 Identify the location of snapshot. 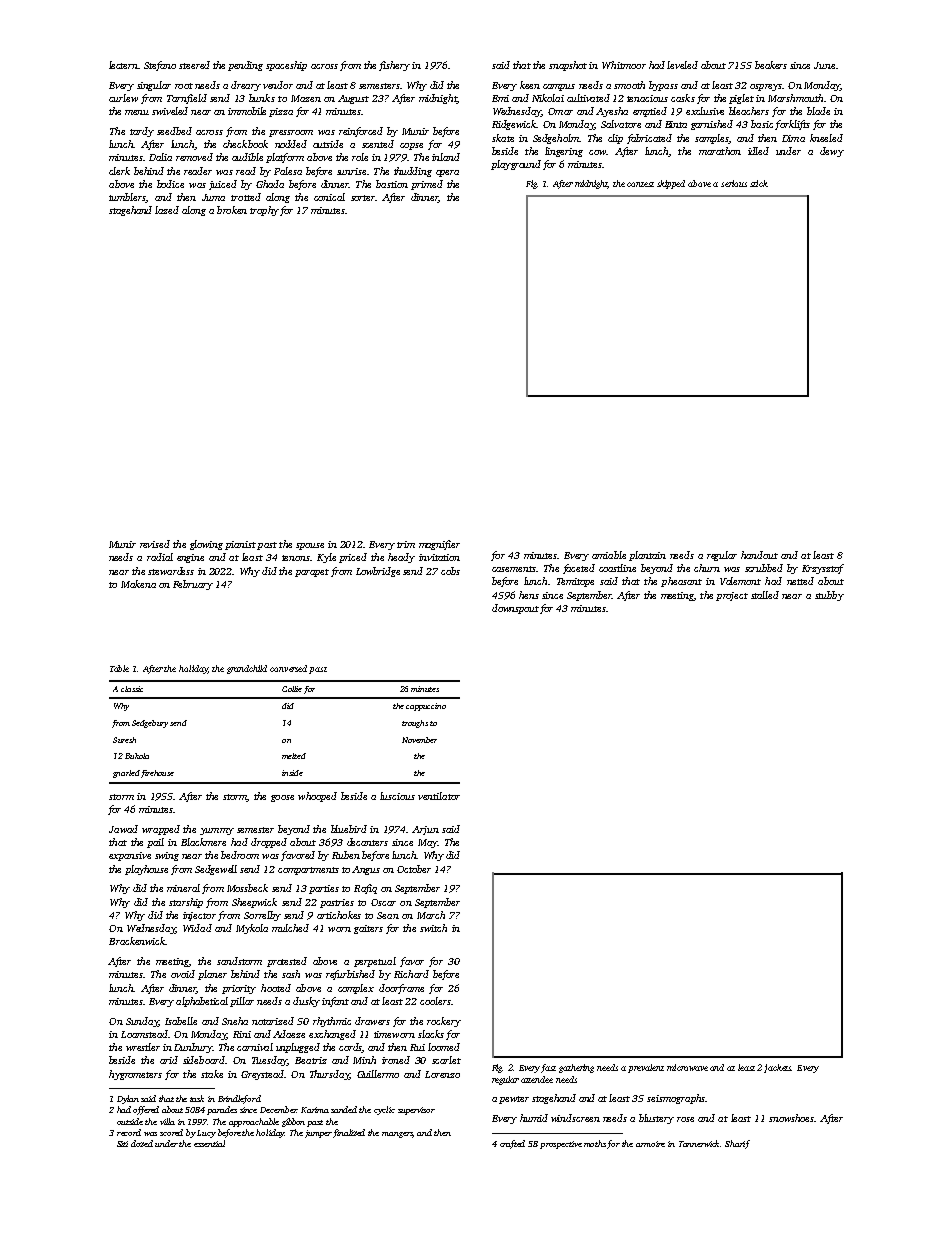
(568, 66).
